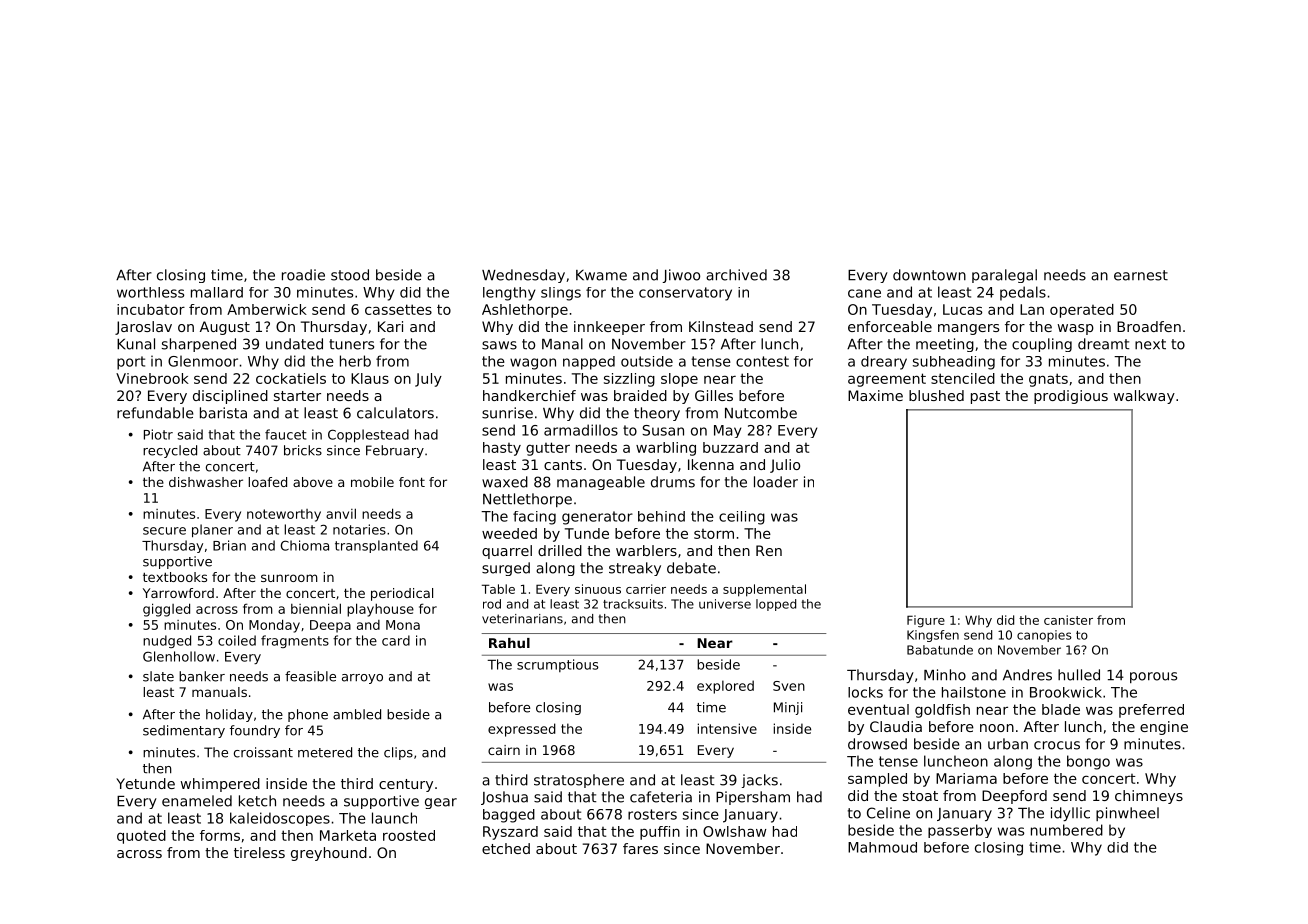  Describe the element at coordinates (1068, 620) in the screenshot. I see `canister` at that location.
